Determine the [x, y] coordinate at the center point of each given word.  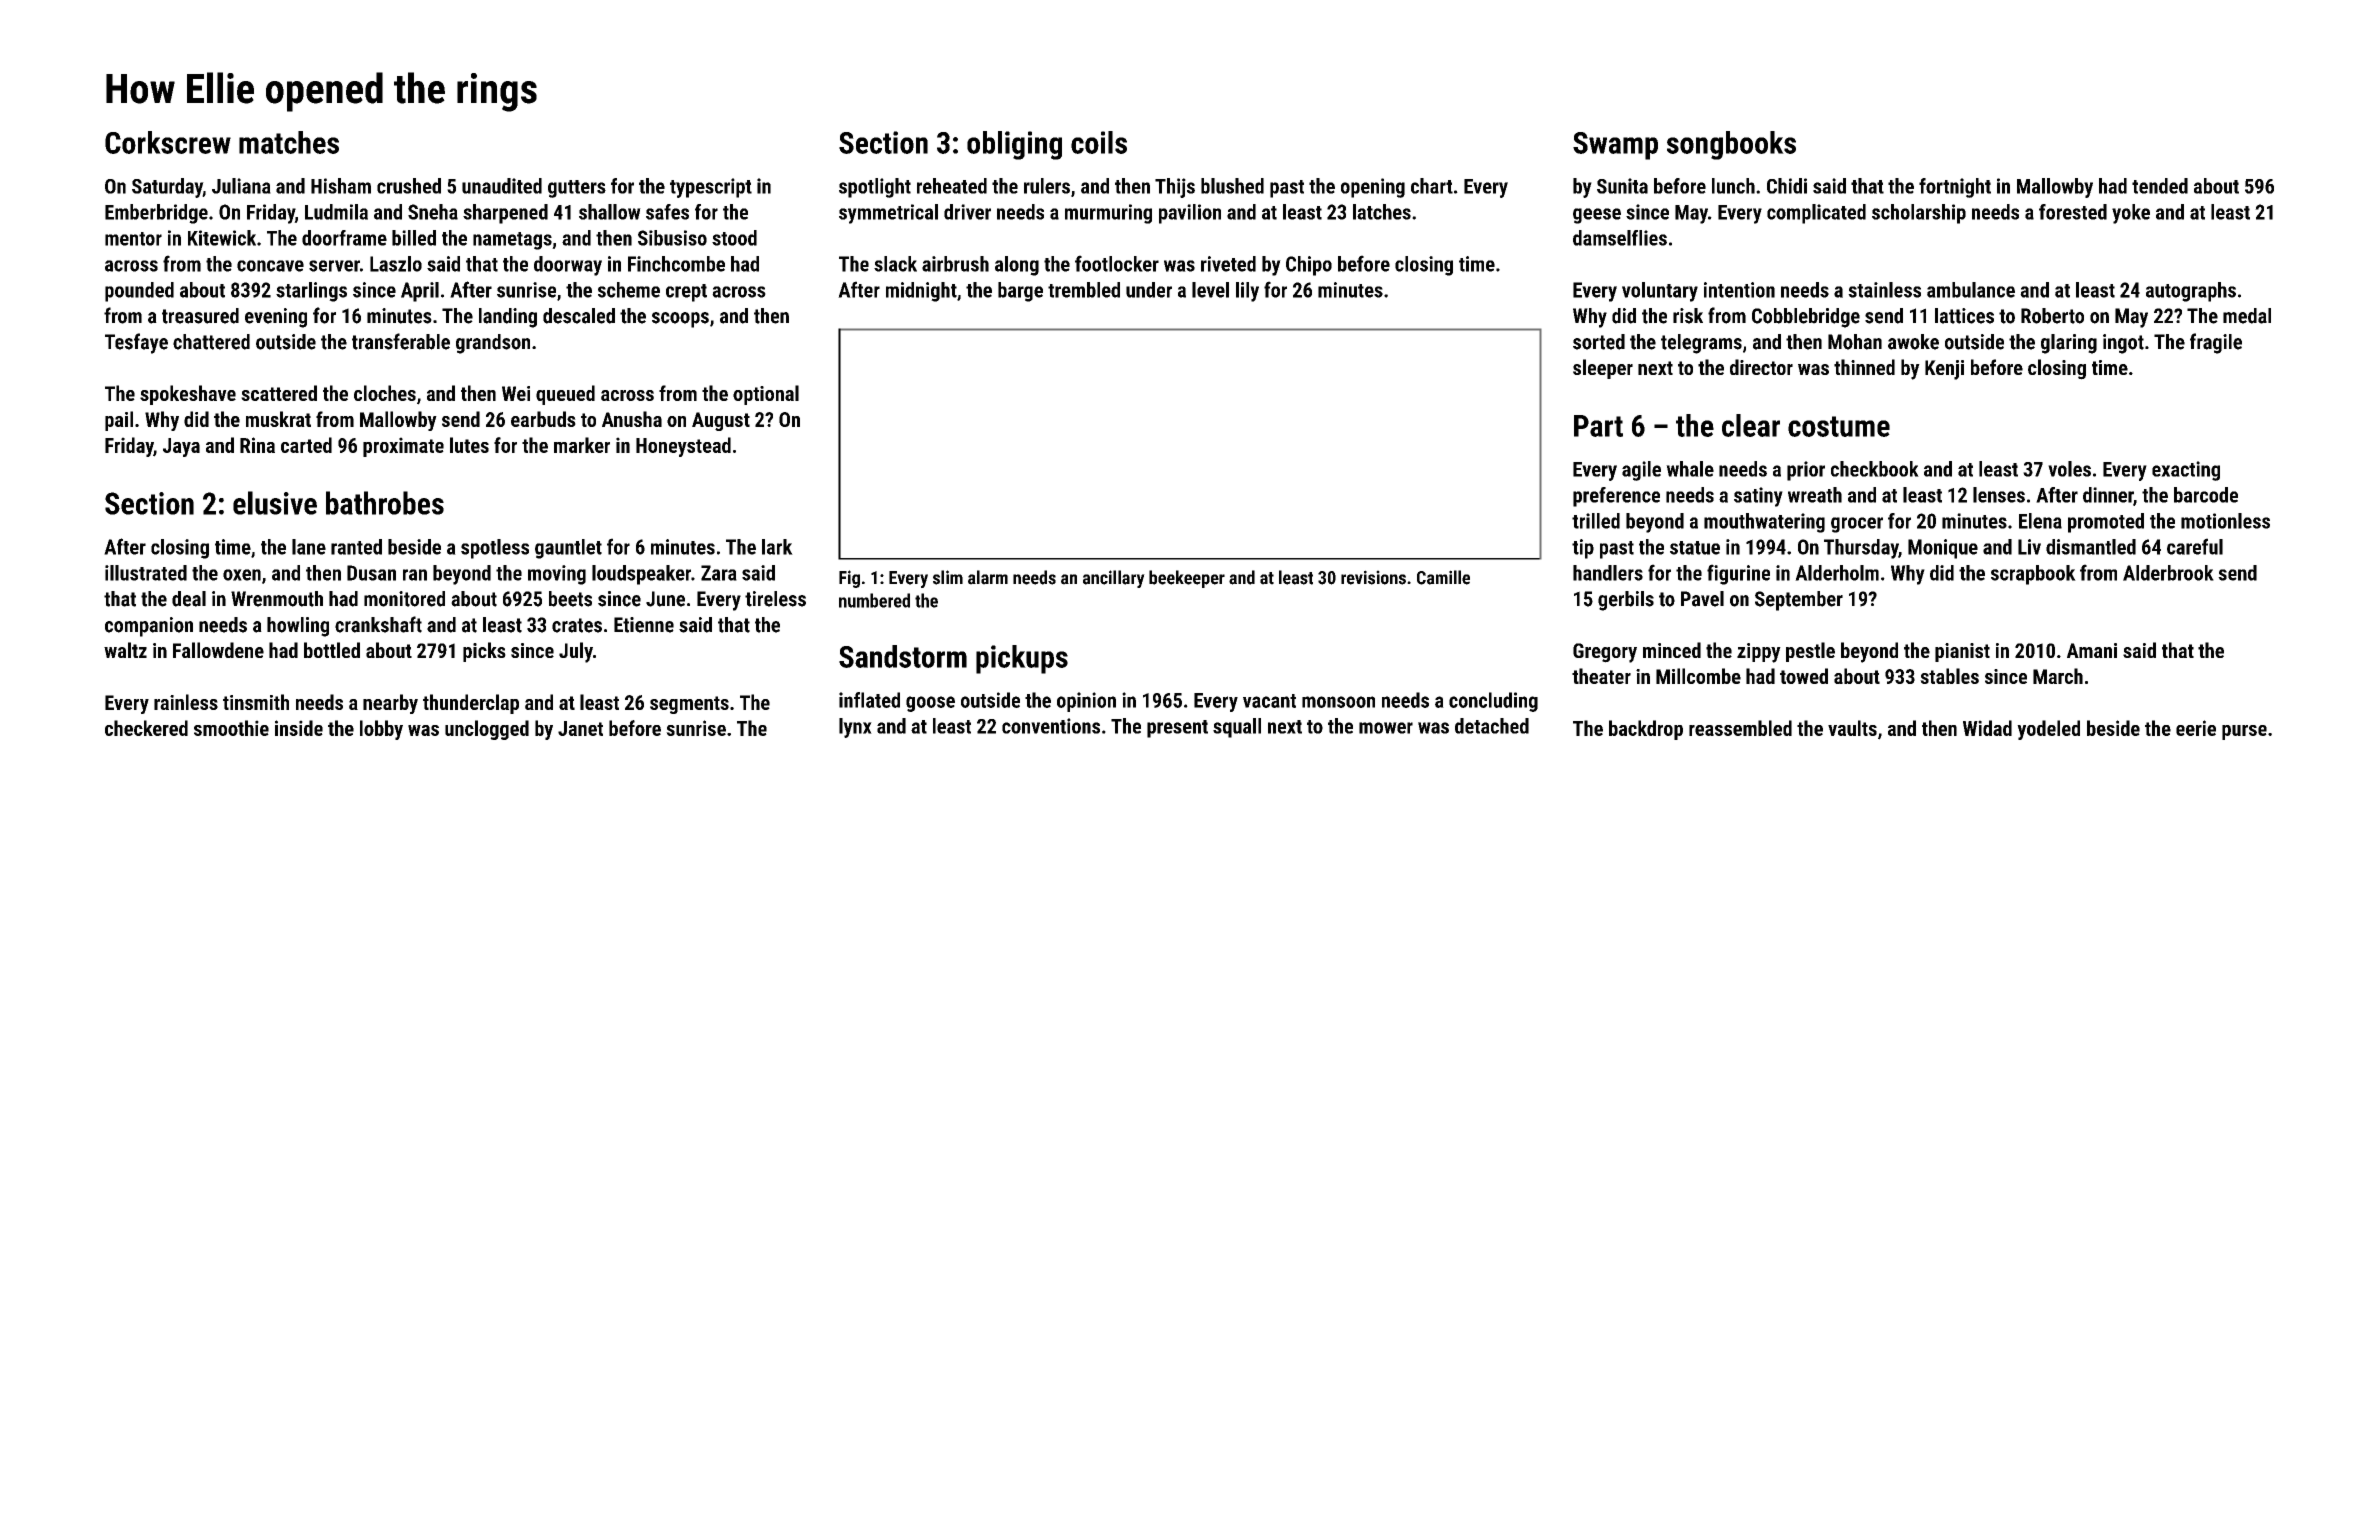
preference [1616, 497]
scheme [629, 290]
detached [1492, 726]
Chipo [1309, 266]
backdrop [1646, 730]
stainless [1884, 290]
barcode [2206, 495]
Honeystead [683, 447]
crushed [409, 186]
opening [1373, 188]
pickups [1022, 659]
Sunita [1622, 186]
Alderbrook [2168, 573]
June [665, 599]
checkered [146, 728]
